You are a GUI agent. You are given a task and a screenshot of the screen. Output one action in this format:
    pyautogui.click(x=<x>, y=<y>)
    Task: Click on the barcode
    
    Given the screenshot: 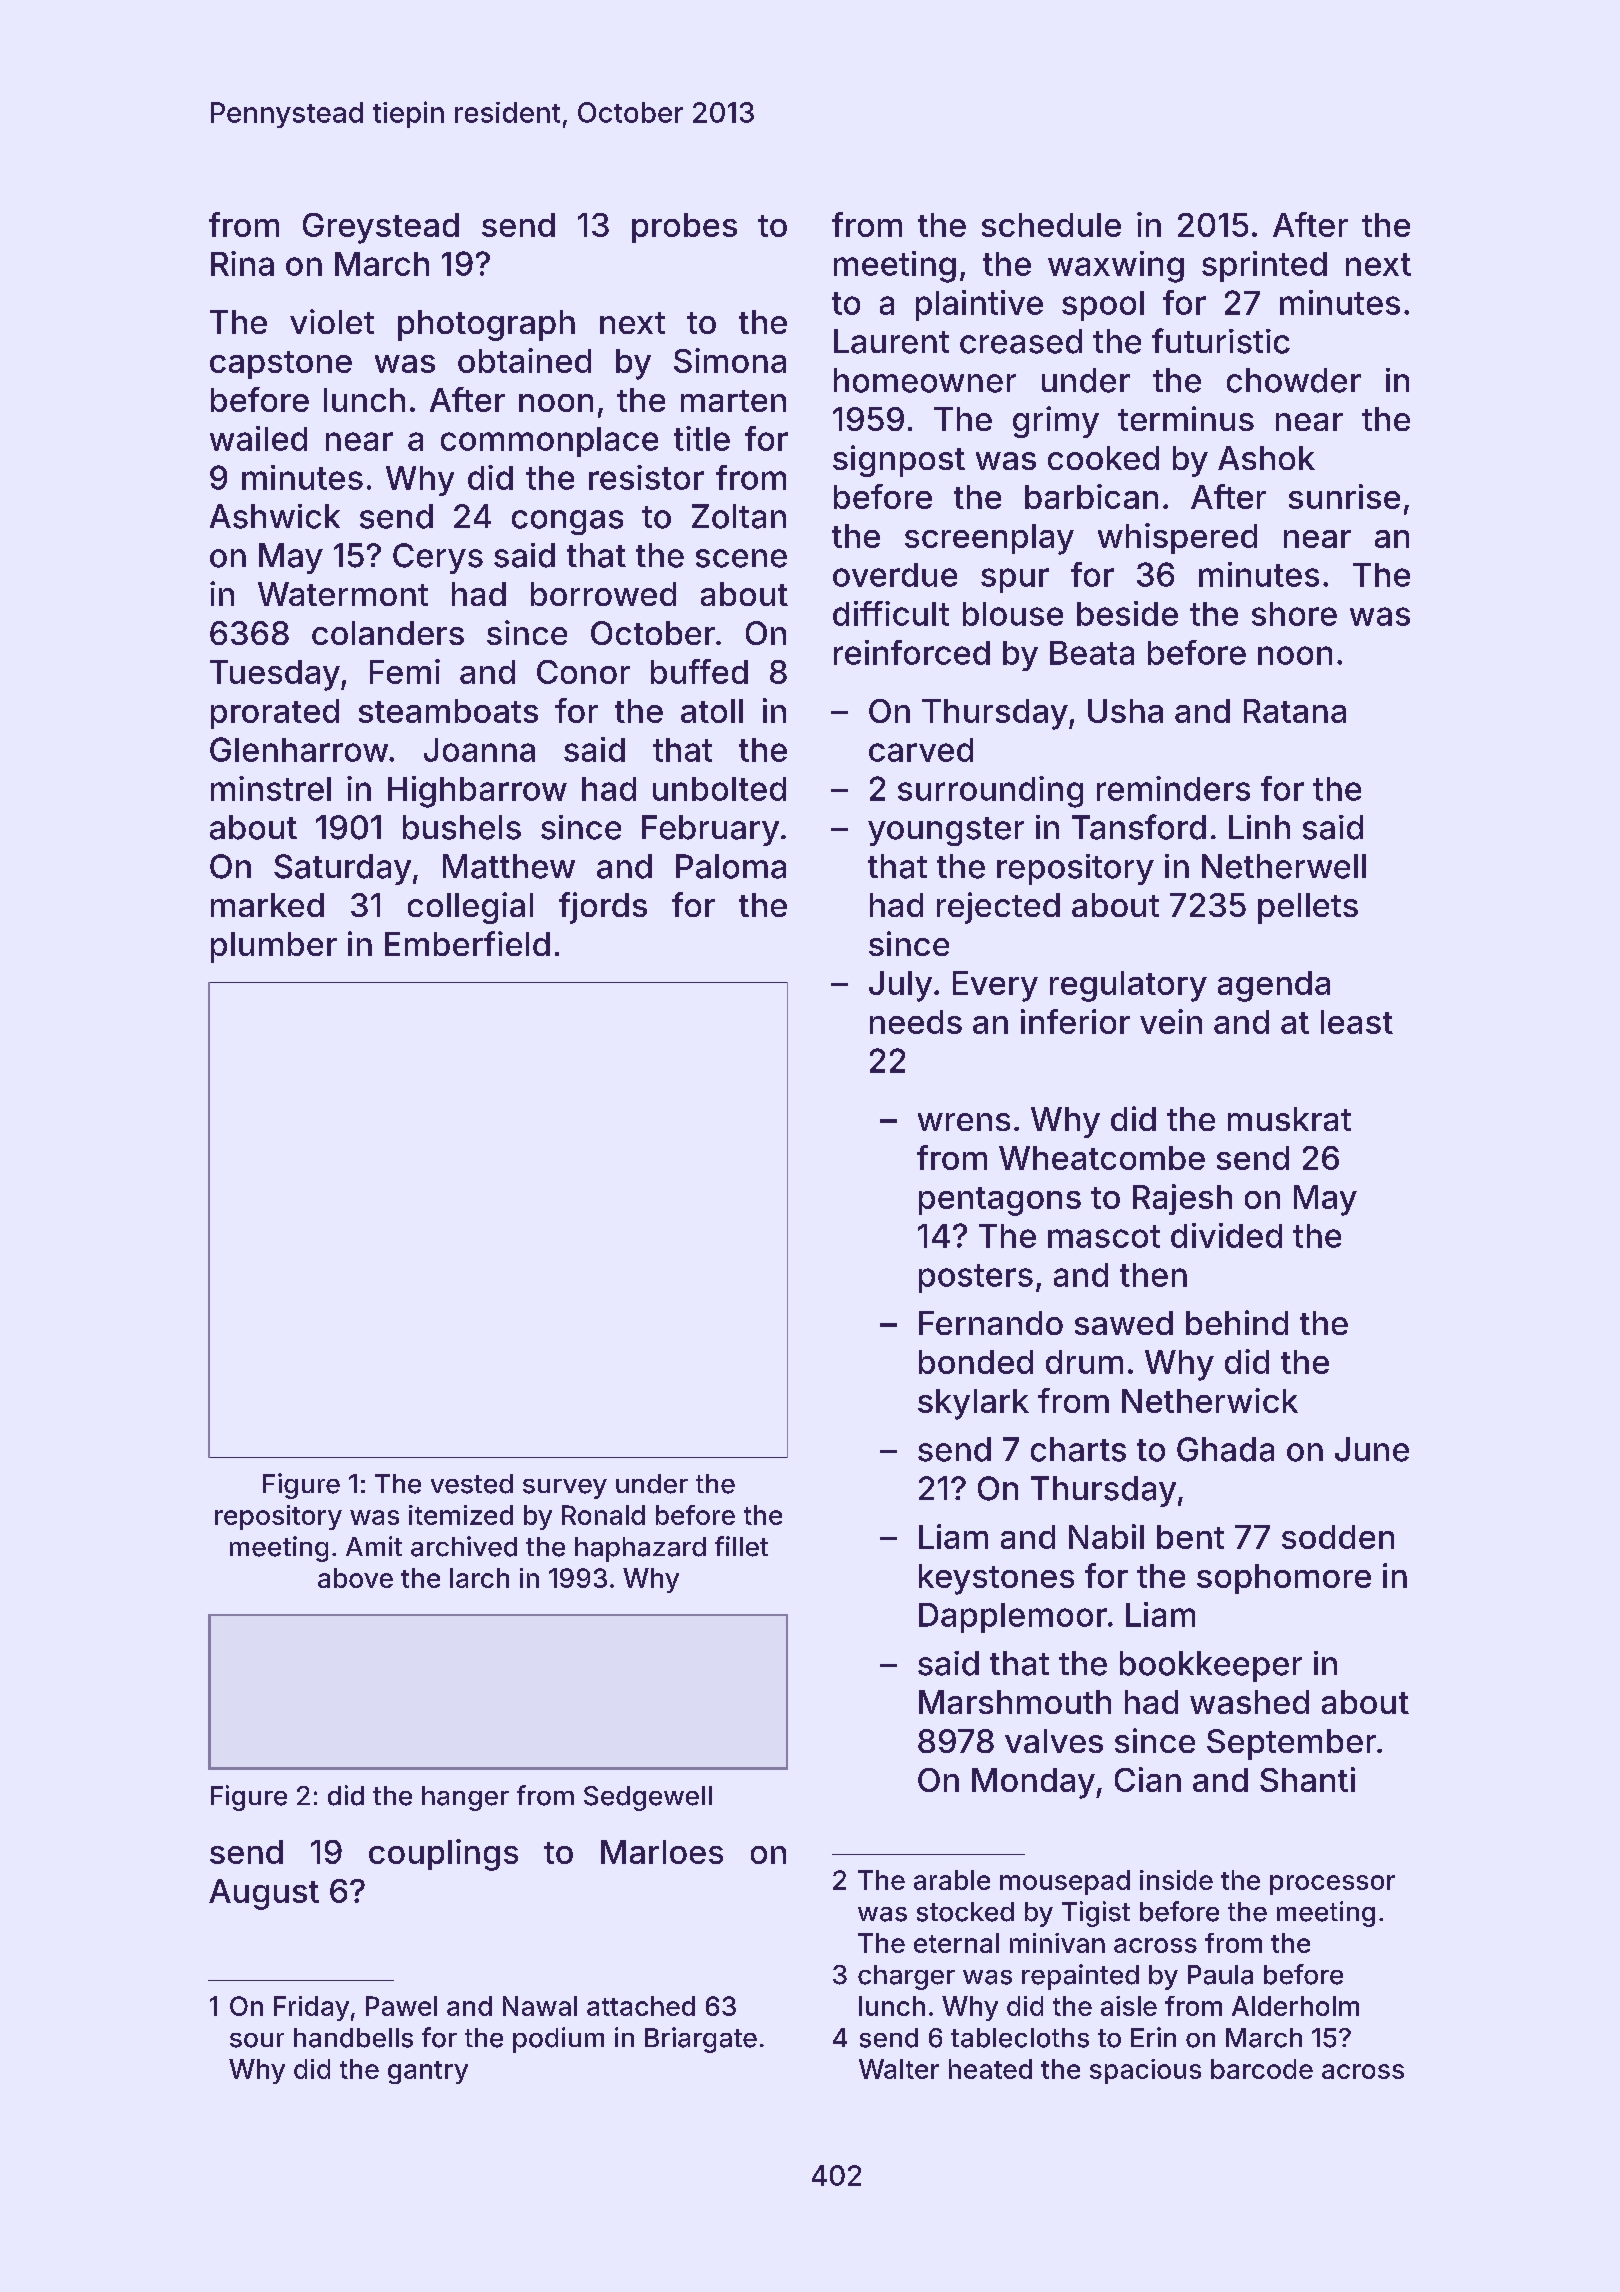 What is the action you would take?
    pyautogui.click(x=1262, y=2069)
